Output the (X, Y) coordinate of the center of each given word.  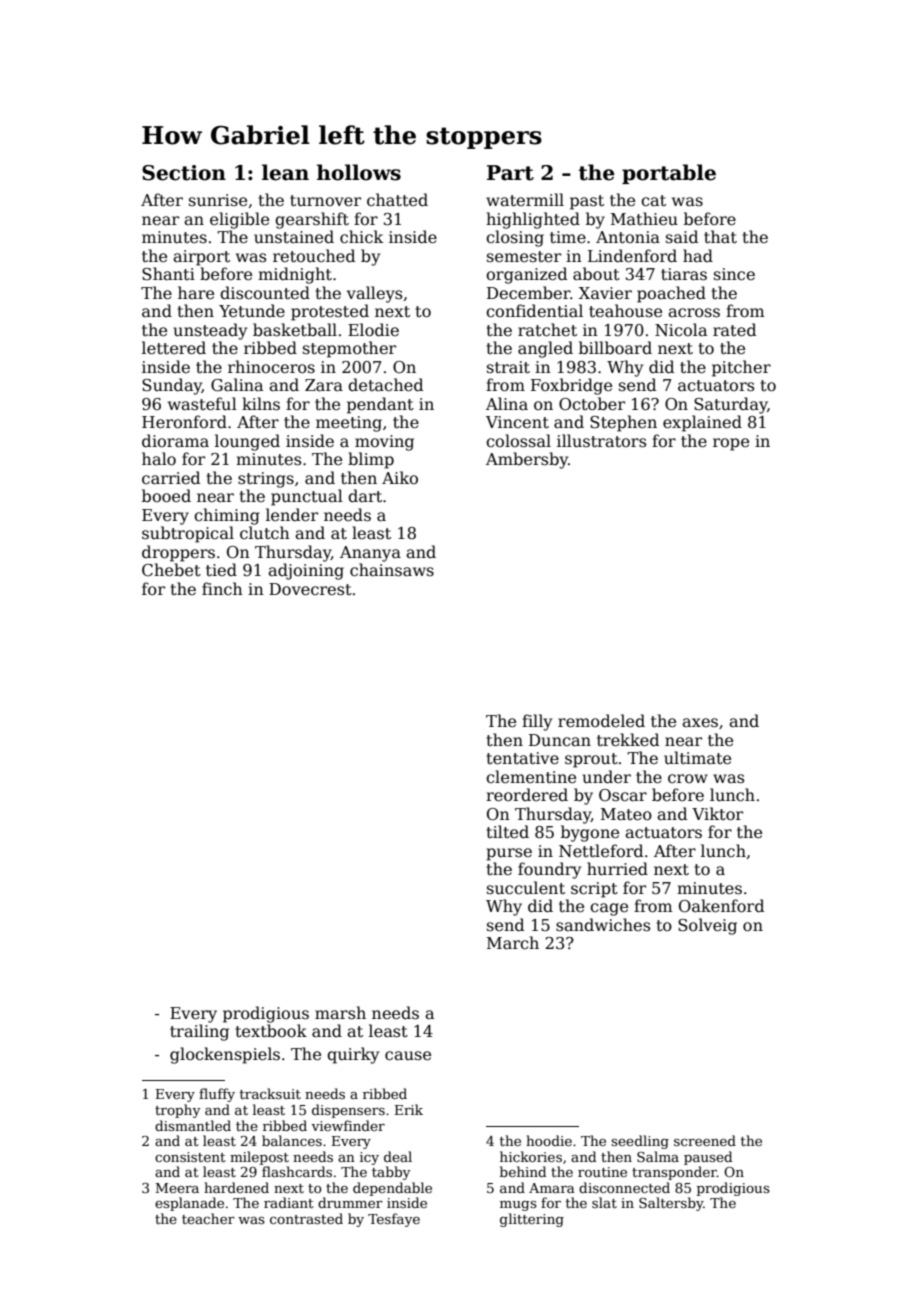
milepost (259, 1158)
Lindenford (632, 256)
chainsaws (392, 570)
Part (510, 173)
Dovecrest (310, 589)
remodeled (601, 721)
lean (285, 172)
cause (408, 1056)
